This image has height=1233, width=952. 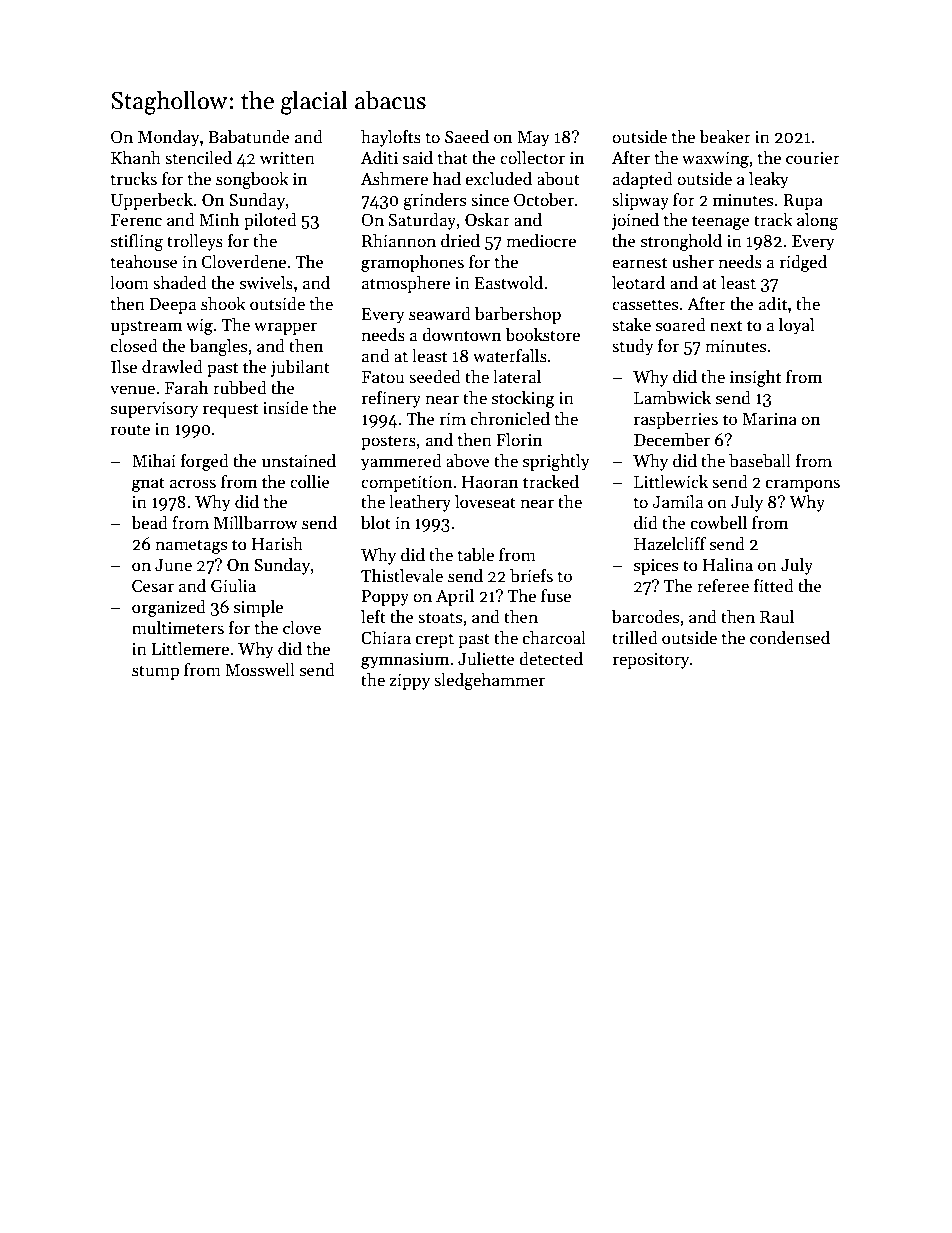 What do you see at coordinates (485, 502) in the image?
I see `loveseat` at bounding box center [485, 502].
